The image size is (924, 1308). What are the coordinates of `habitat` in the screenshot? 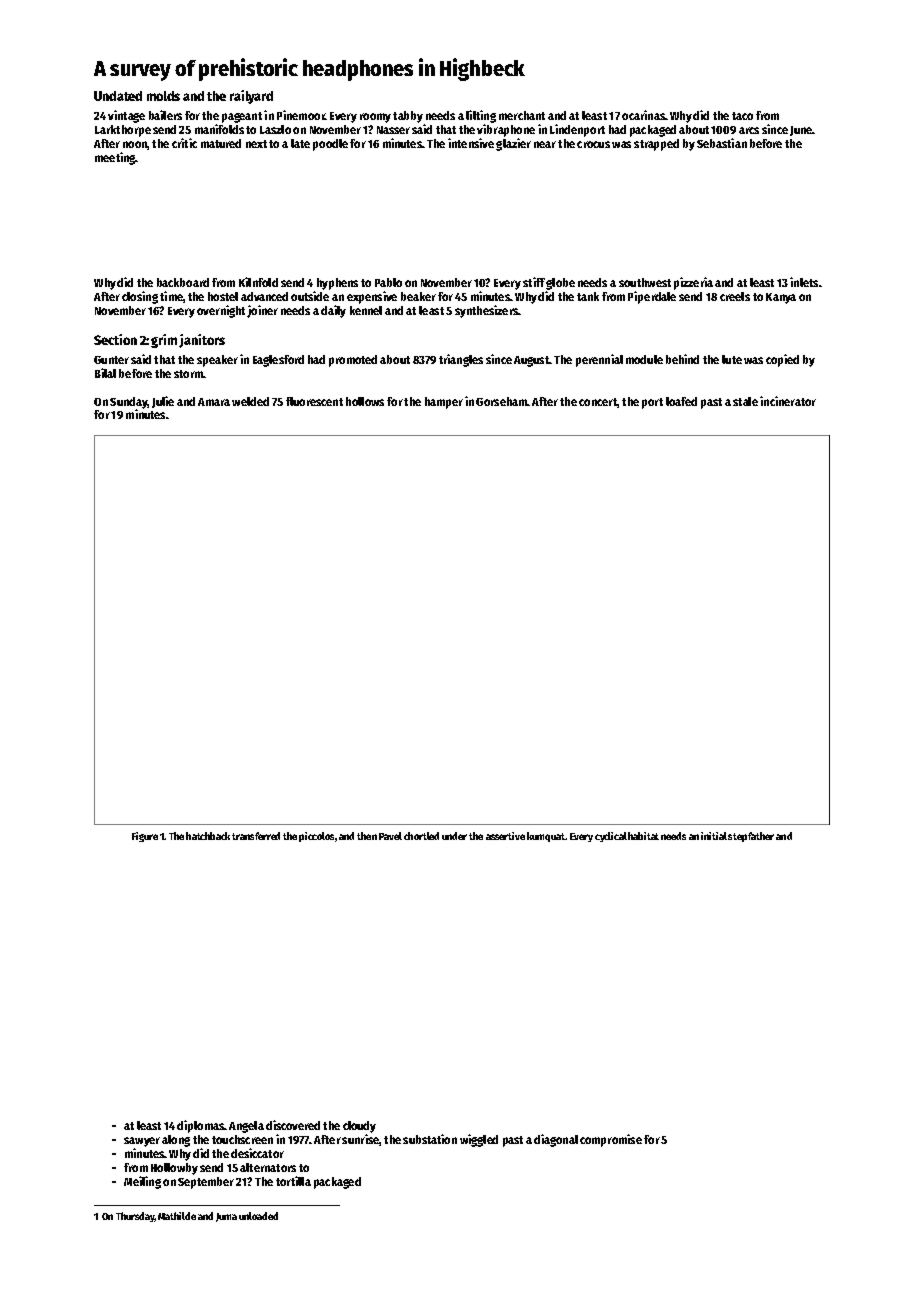 It's located at (643, 836).
